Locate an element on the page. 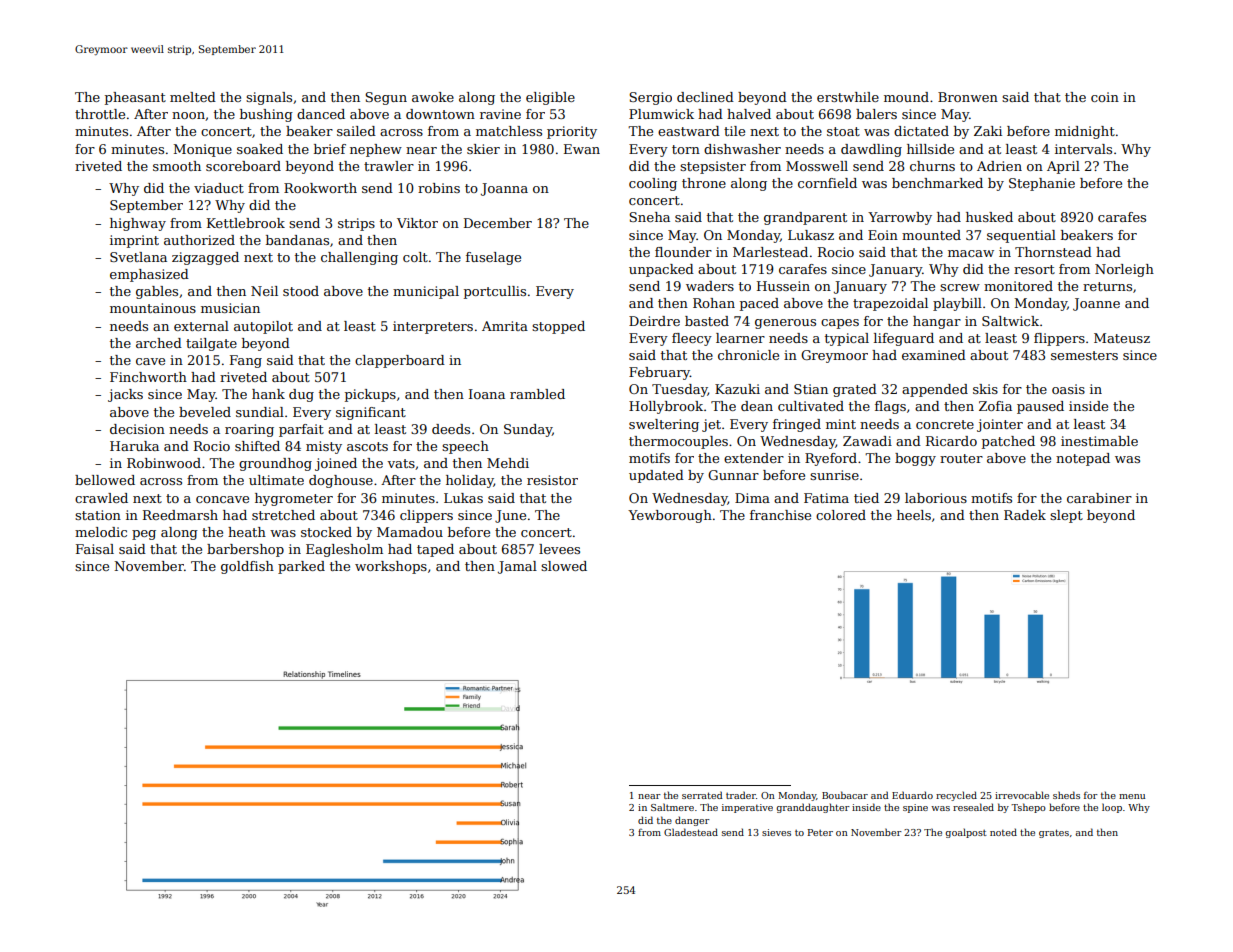 The image size is (1233, 952). stoat is located at coordinates (843, 131).
